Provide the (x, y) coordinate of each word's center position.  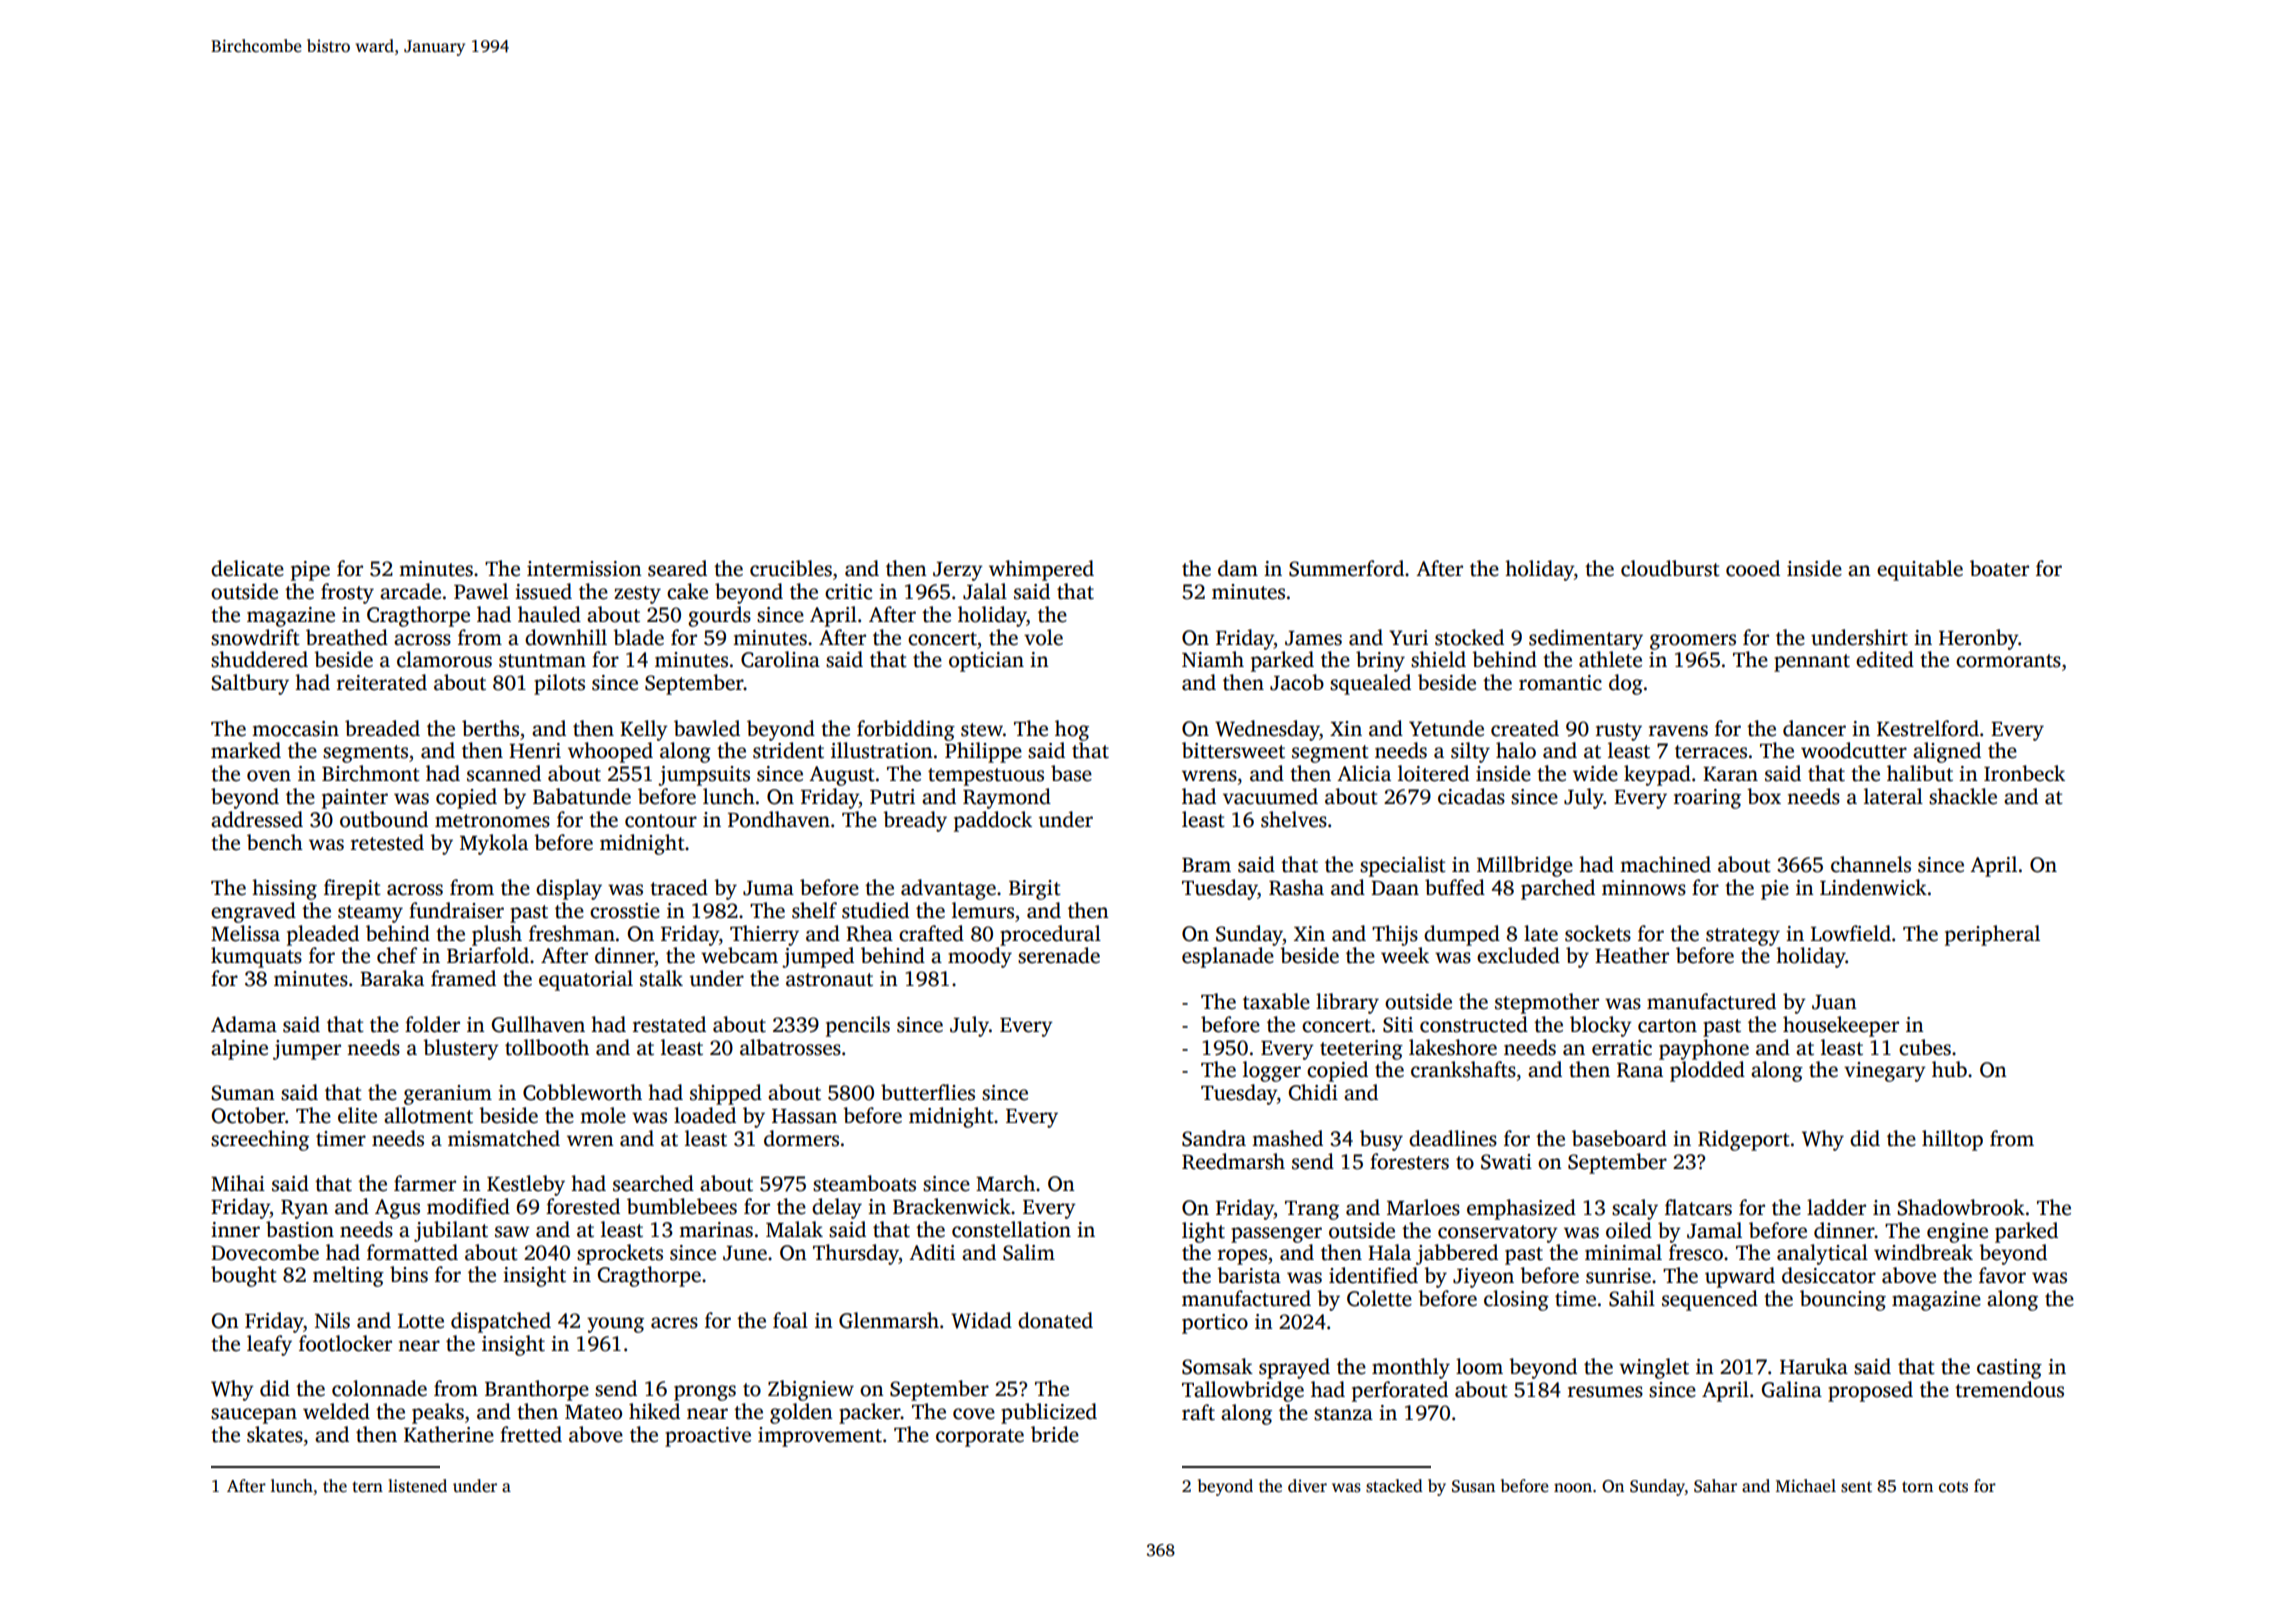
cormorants (2008, 661)
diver (1307, 1486)
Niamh (1213, 659)
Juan (1834, 1002)
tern (367, 1487)
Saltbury (250, 684)
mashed (1287, 1138)
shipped (726, 1094)
